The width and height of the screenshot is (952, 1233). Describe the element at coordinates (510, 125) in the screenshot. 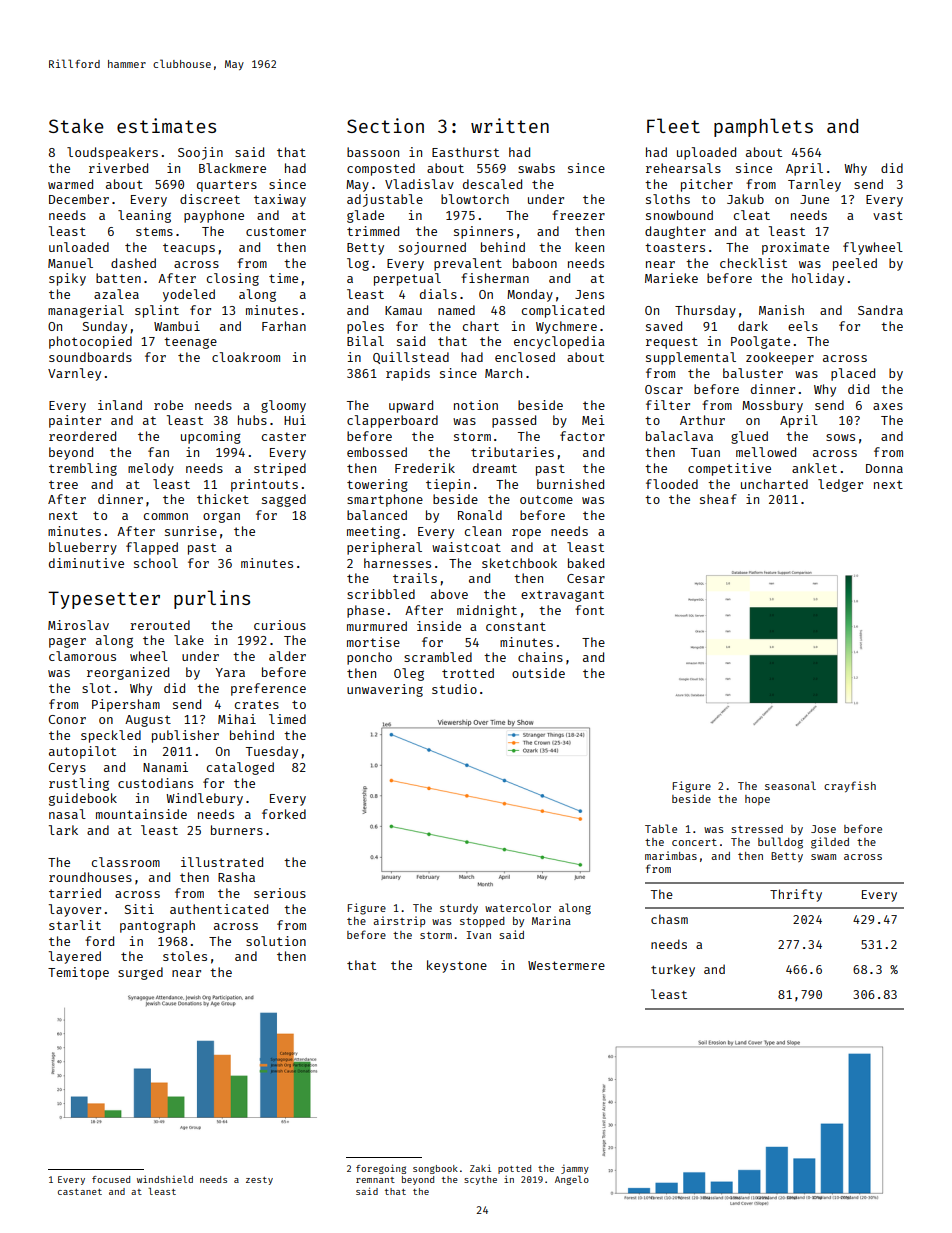

I see `written` at that location.
